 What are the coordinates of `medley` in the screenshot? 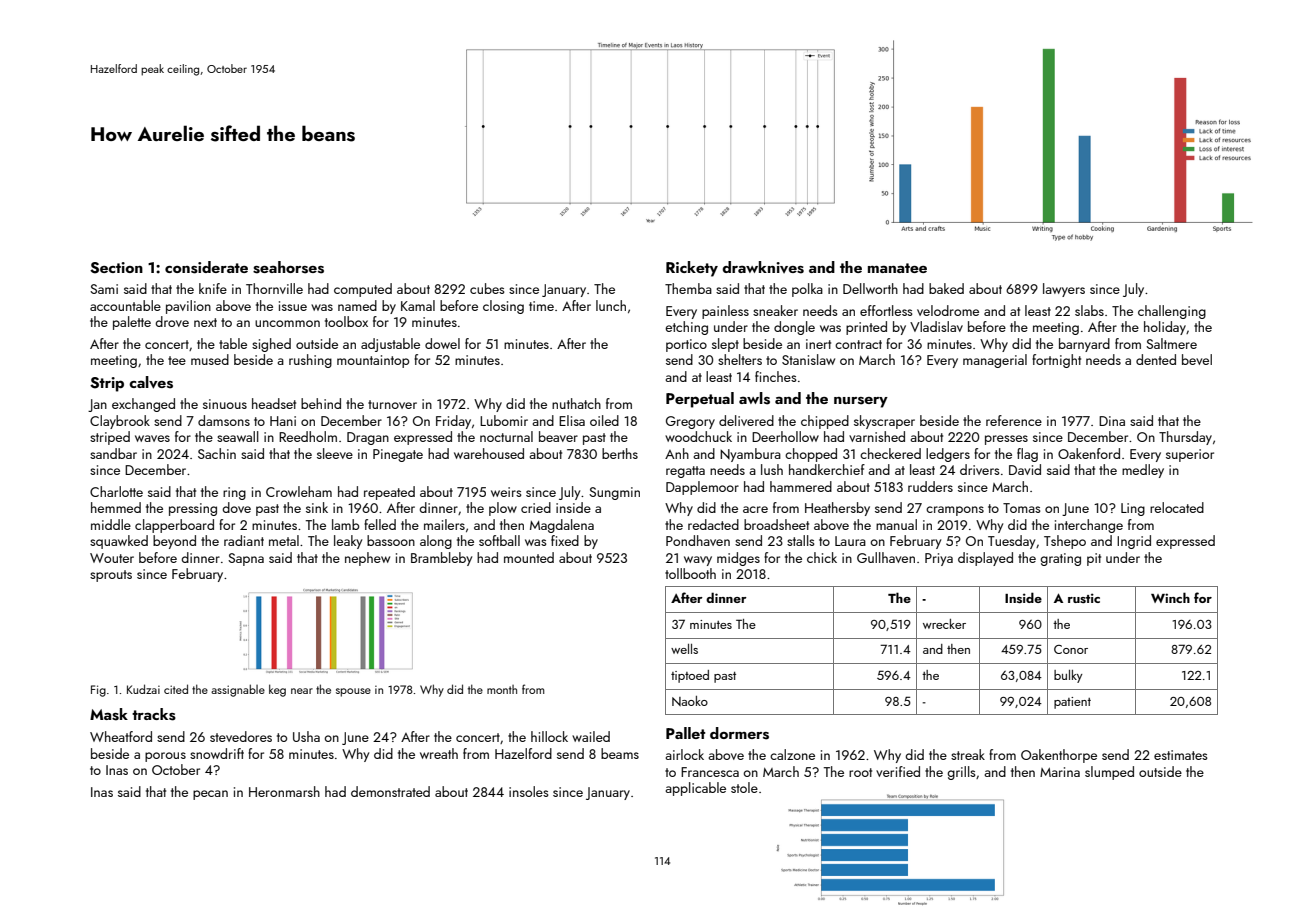 It's located at (1143, 471).
